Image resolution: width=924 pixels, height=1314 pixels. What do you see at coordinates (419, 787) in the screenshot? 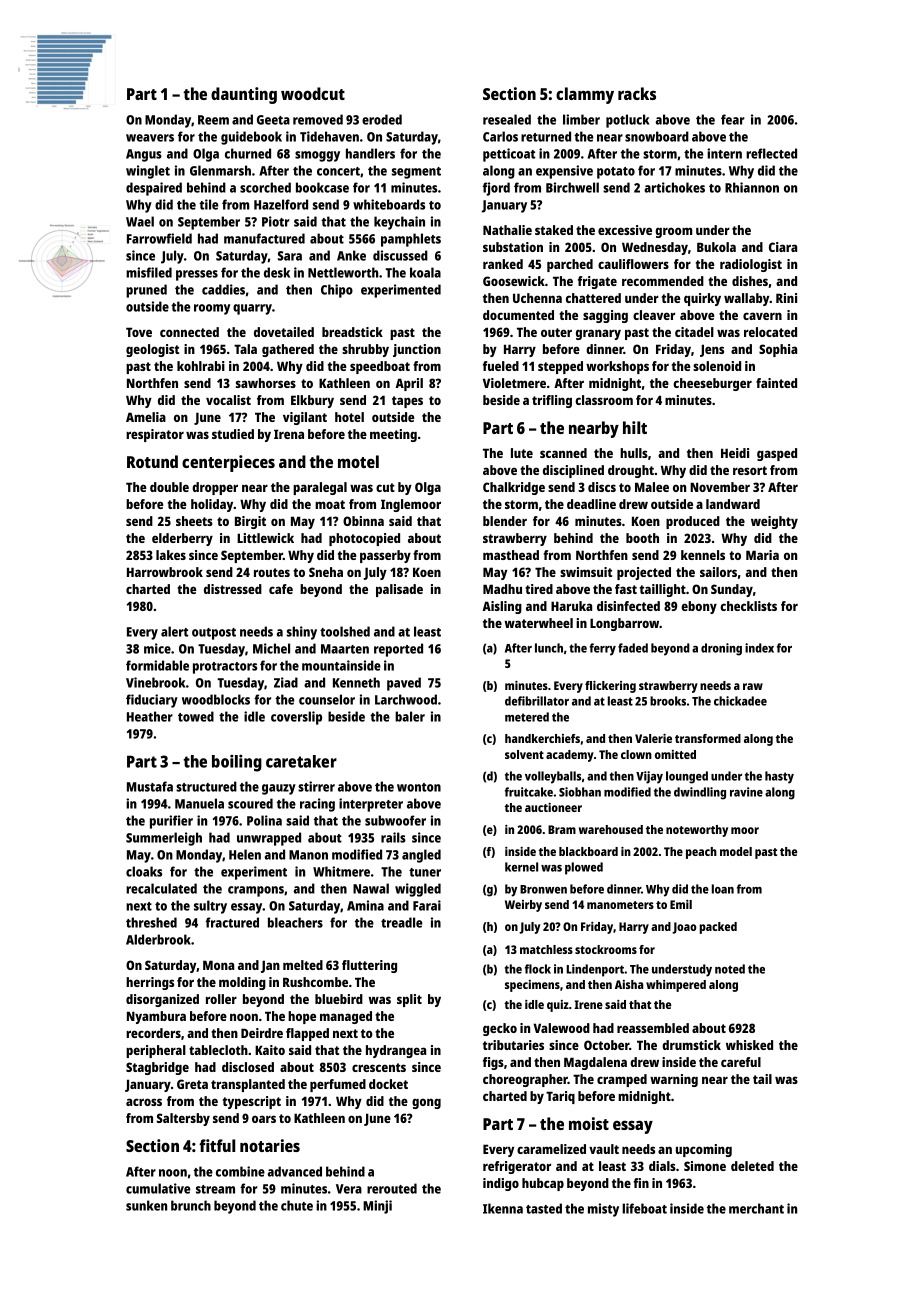
I see `wonton` at bounding box center [419, 787].
